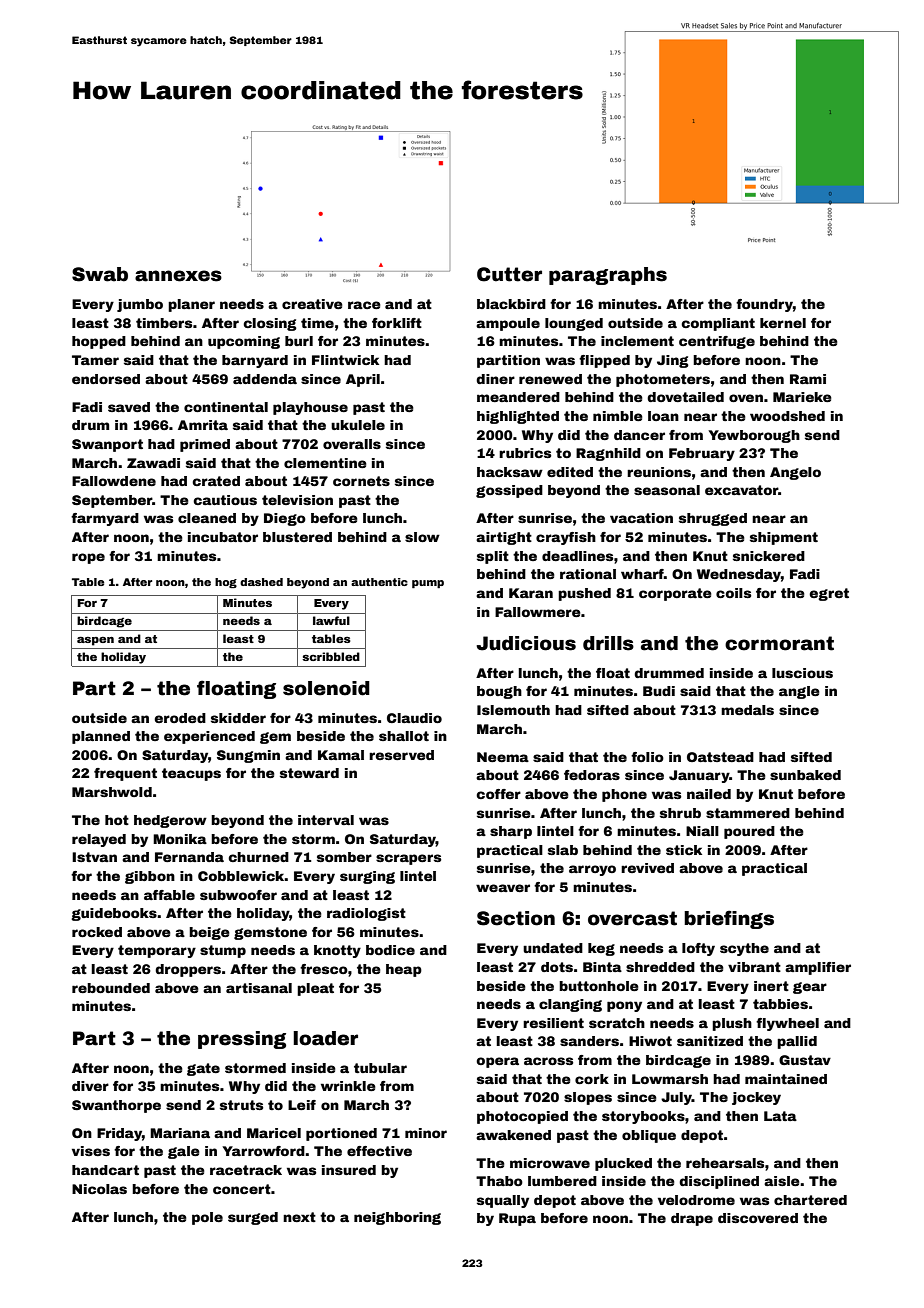  I want to click on microwave, so click(550, 1163).
